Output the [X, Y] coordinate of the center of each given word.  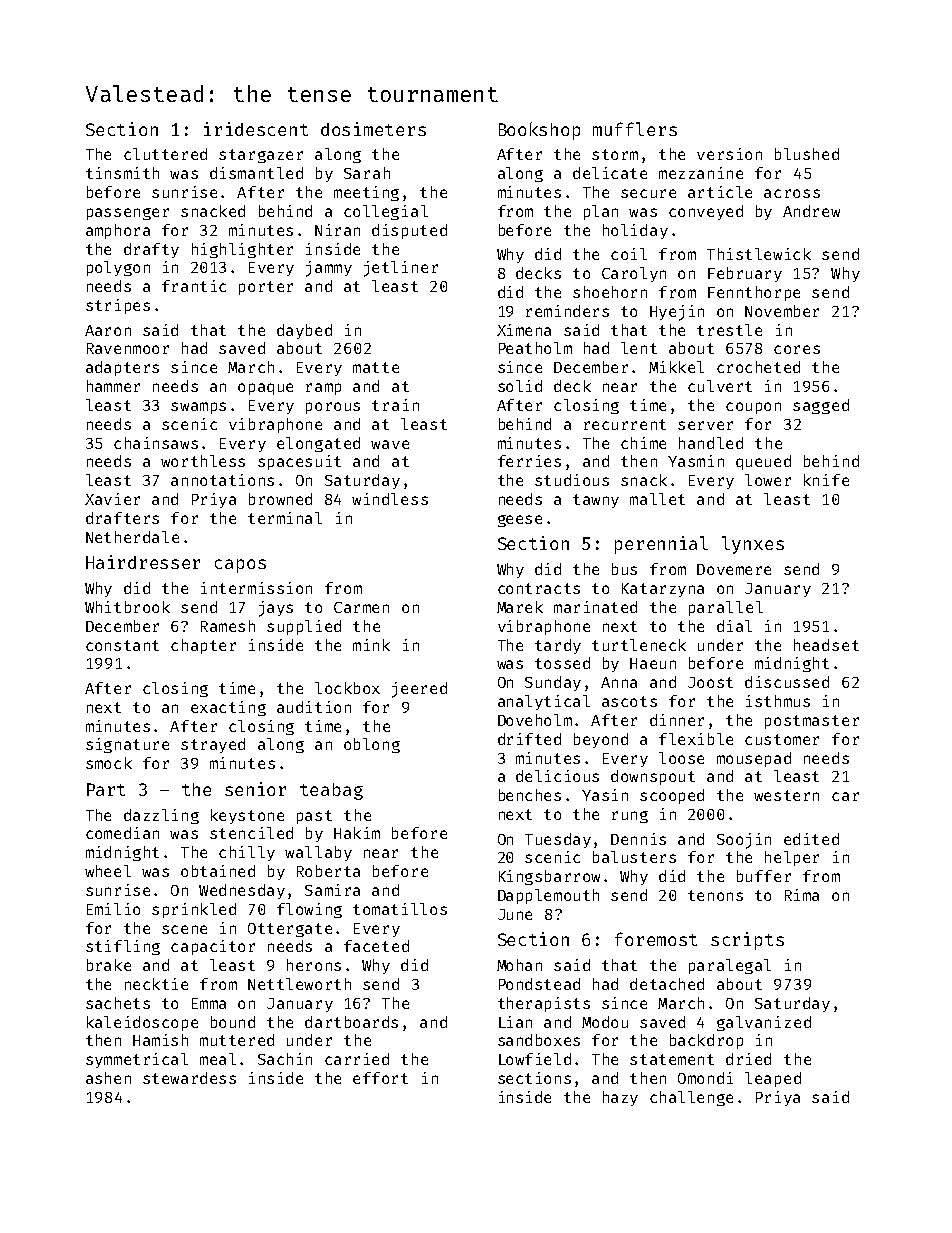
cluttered [165, 154]
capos [240, 566]
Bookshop [539, 131]
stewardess [189, 1078]
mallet [657, 499]
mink [371, 645]
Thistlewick [759, 254]
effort [380, 1078]
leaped [773, 1079]
